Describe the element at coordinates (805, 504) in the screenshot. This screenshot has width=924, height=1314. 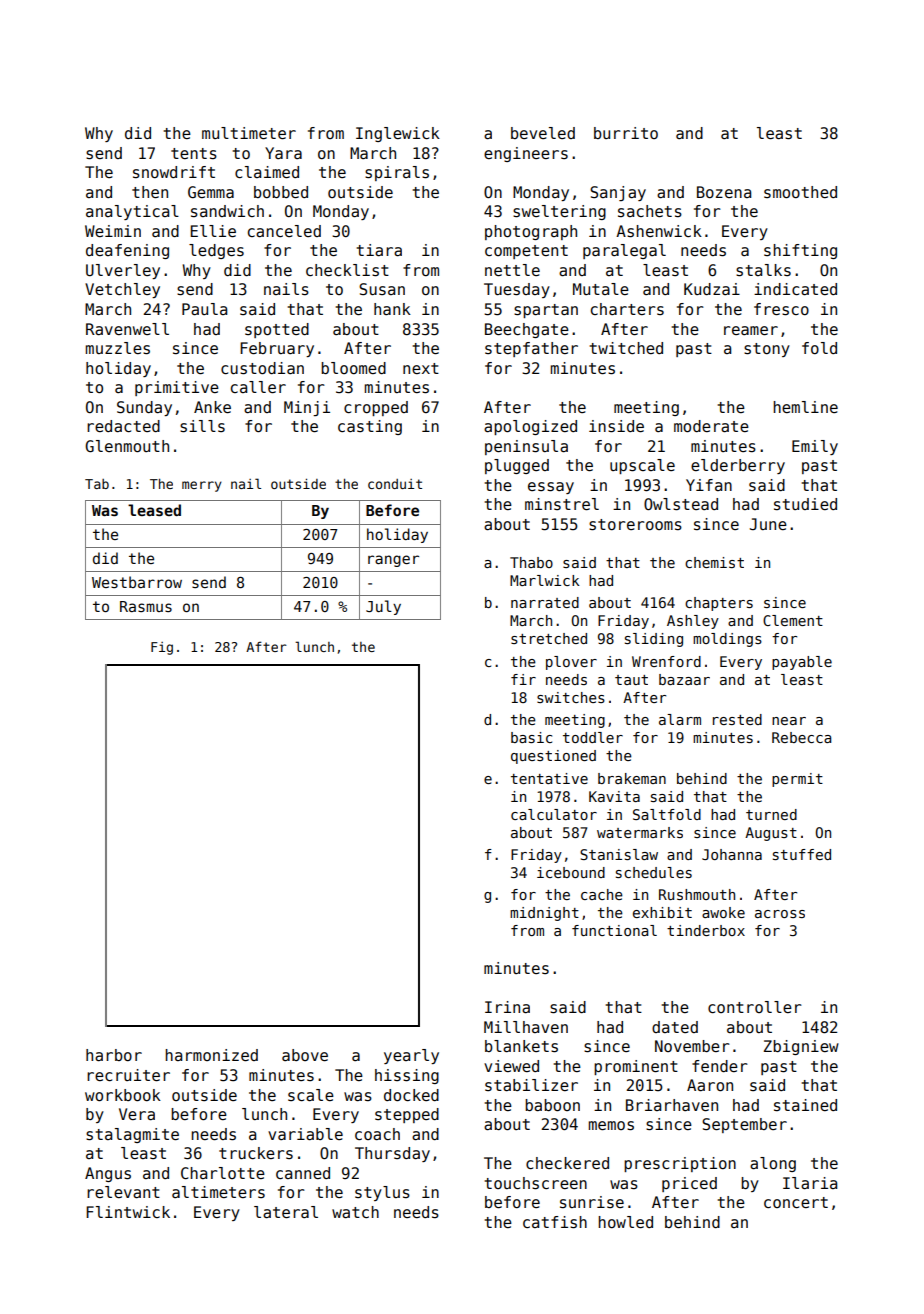
I see `studied` at that location.
